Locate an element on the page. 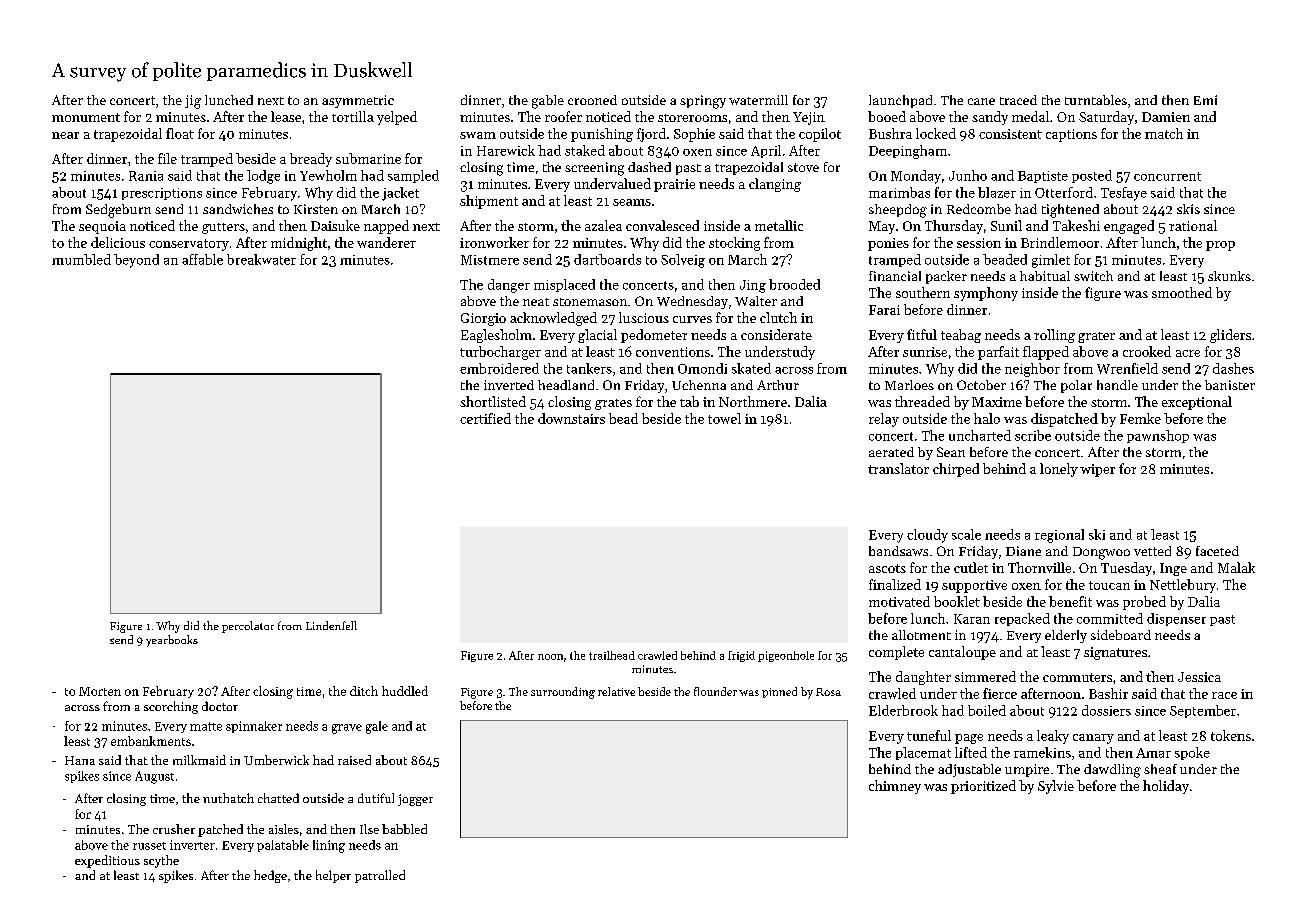  mumbled is located at coordinates (81, 259).
